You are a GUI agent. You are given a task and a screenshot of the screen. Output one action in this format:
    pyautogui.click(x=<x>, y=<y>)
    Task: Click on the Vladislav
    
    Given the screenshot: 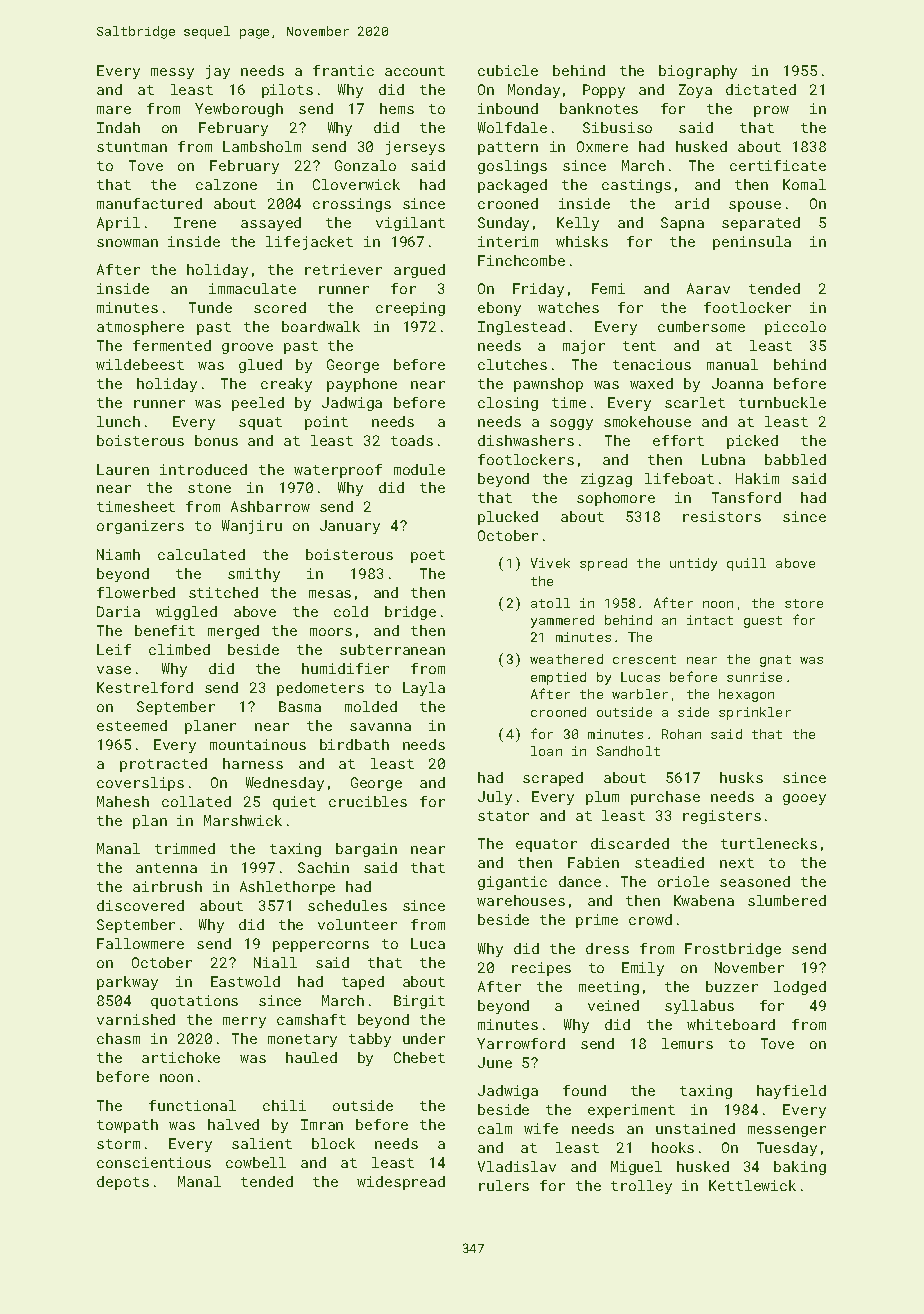 What is the action you would take?
    pyautogui.click(x=517, y=1166)
